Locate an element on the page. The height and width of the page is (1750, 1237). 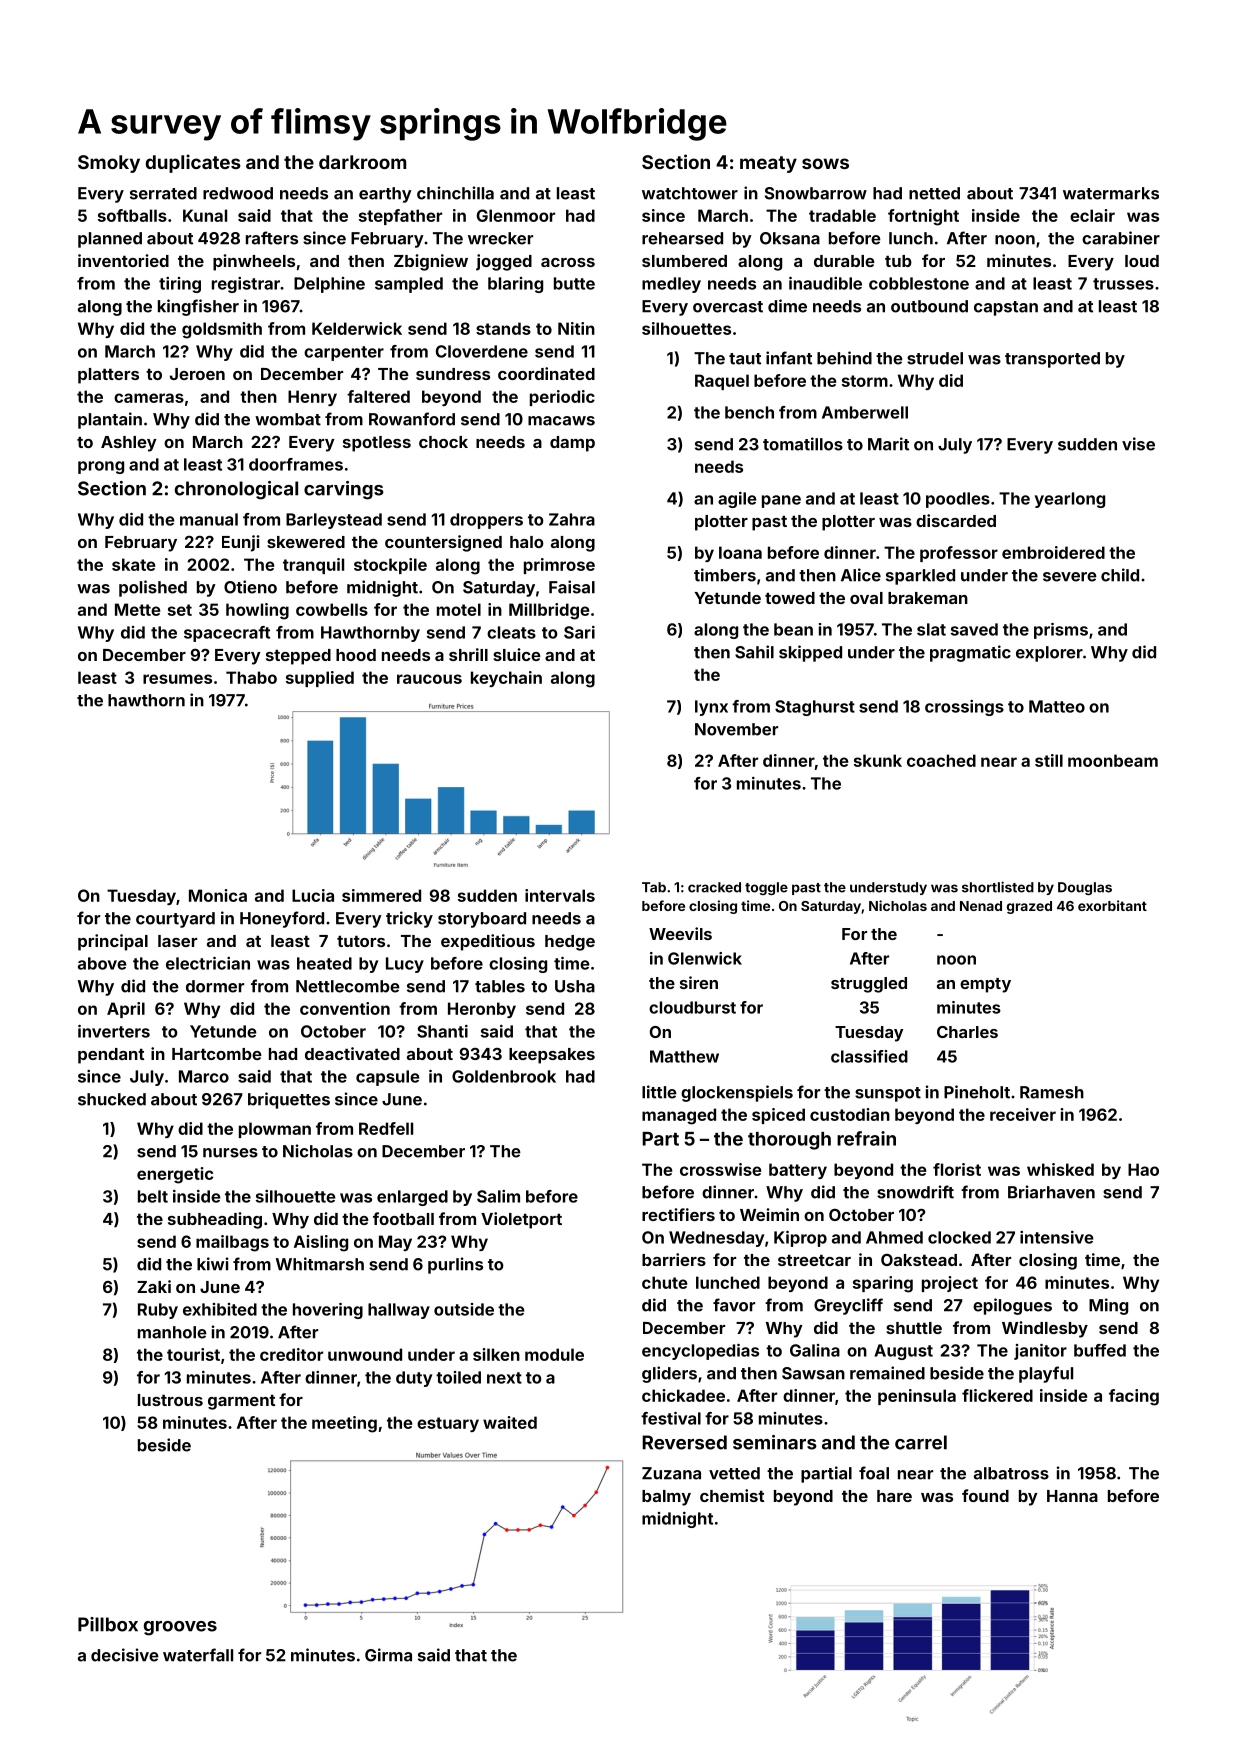
balmy is located at coordinates (666, 1498).
